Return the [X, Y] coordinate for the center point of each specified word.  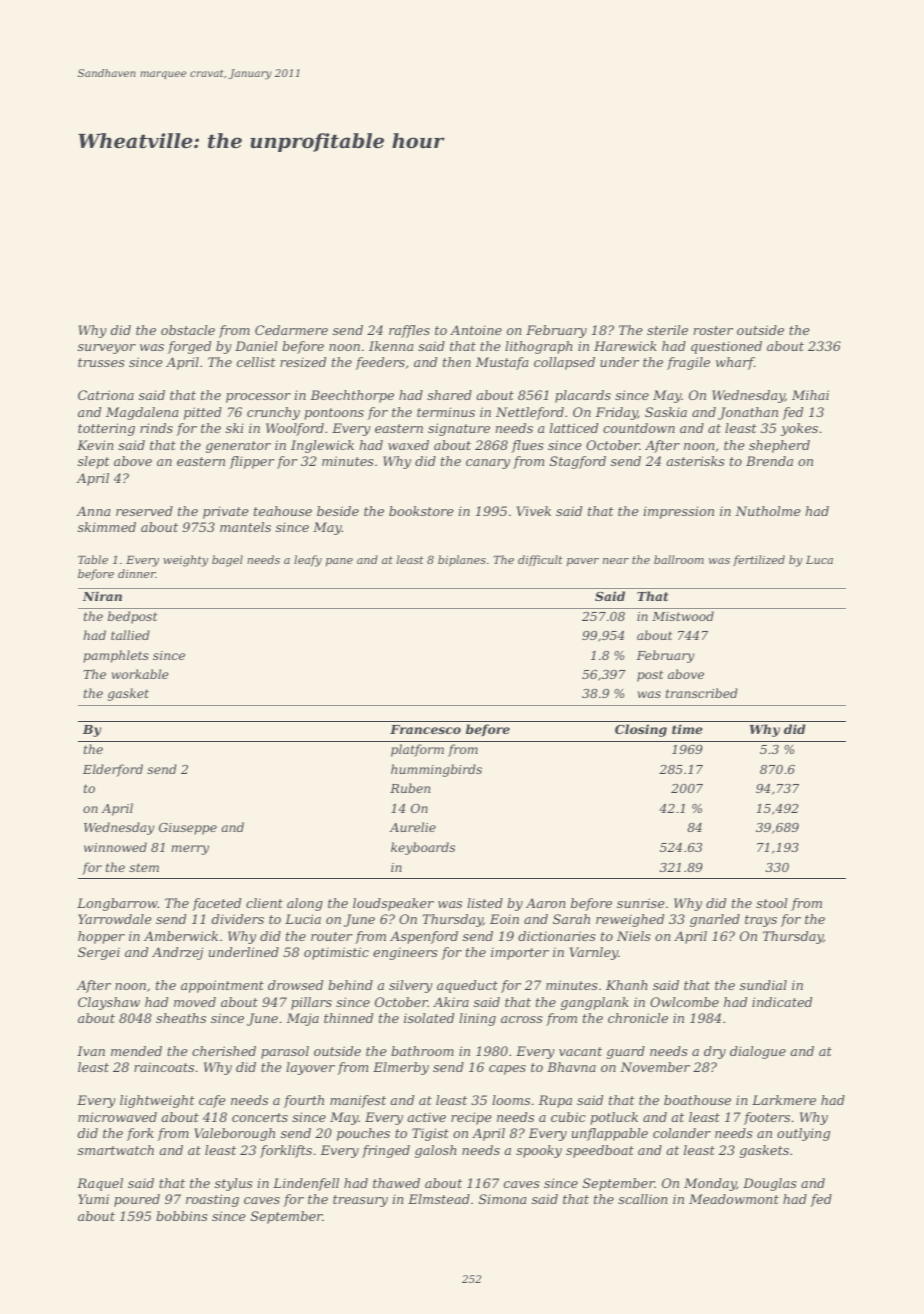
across [522, 1019]
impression [678, 512]
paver [583, 562]
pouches [363, 1134]
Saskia [666, 412]
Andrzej [177, 953]
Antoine [476, 330]
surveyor [107, 349]
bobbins [182, 1216]
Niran [102, 596]
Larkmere [784, 1100]
